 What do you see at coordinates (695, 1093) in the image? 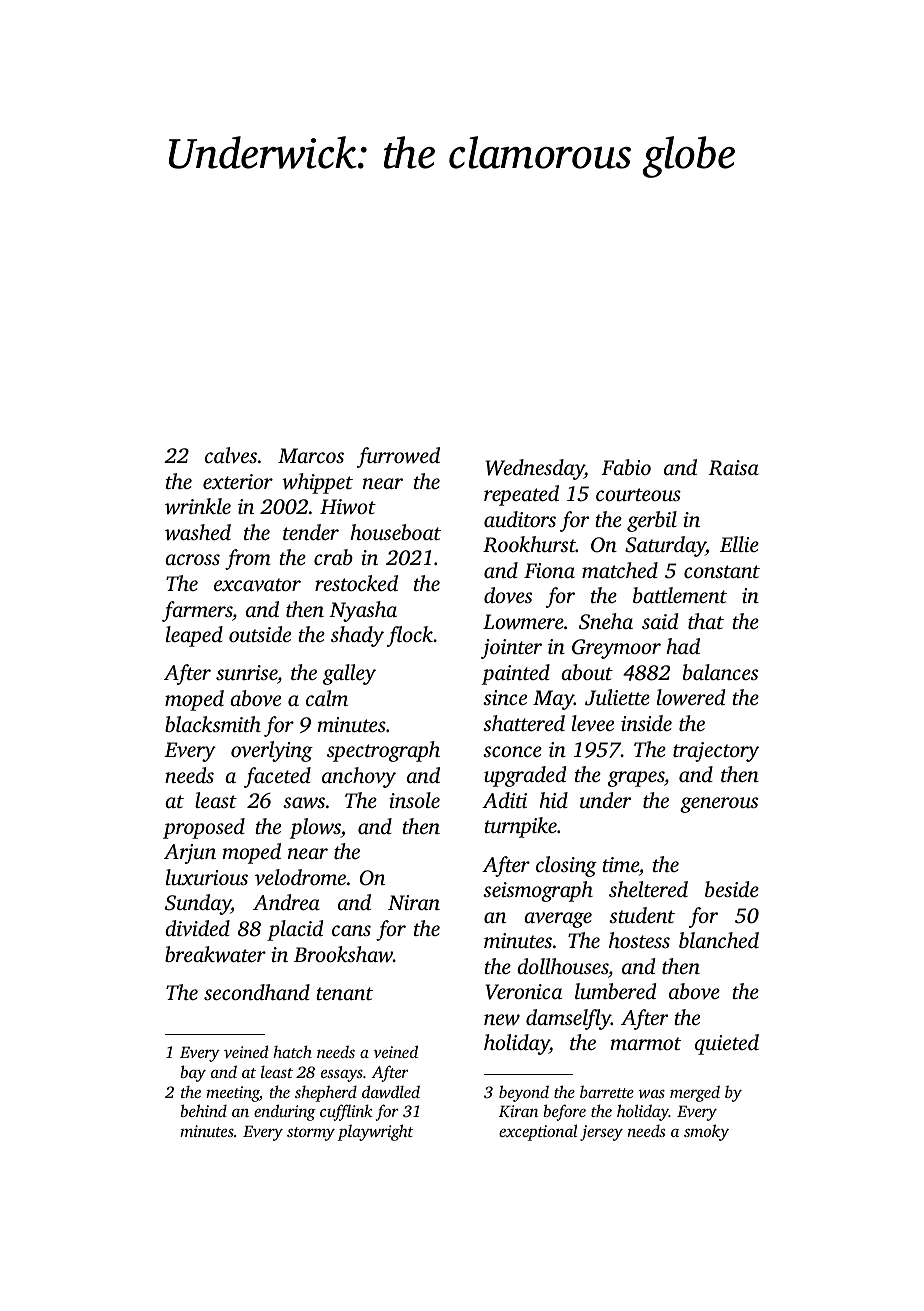
I see `merged` at bounding box center [695, 1093].
